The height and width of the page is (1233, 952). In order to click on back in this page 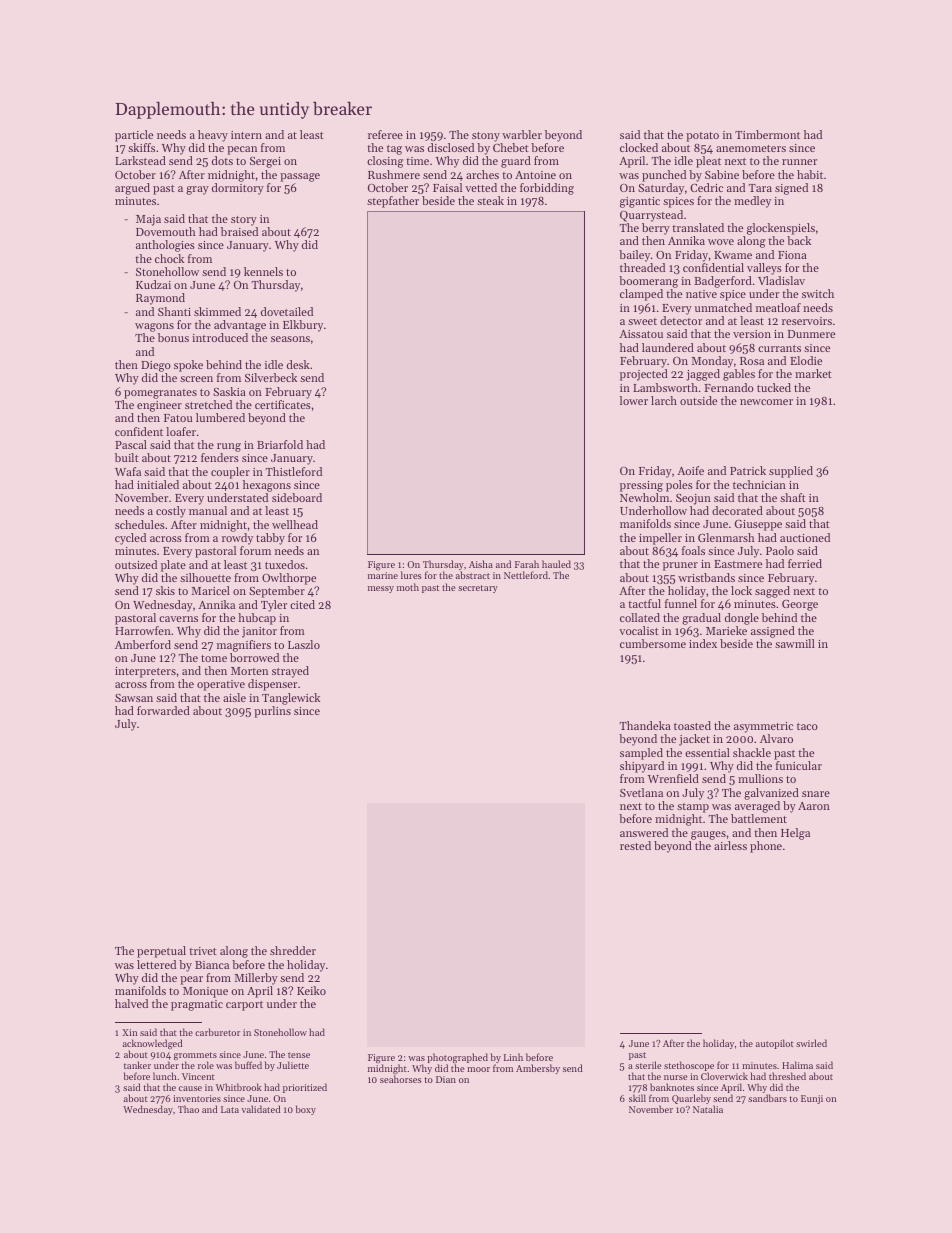, I will do `click(799, 240)`.
